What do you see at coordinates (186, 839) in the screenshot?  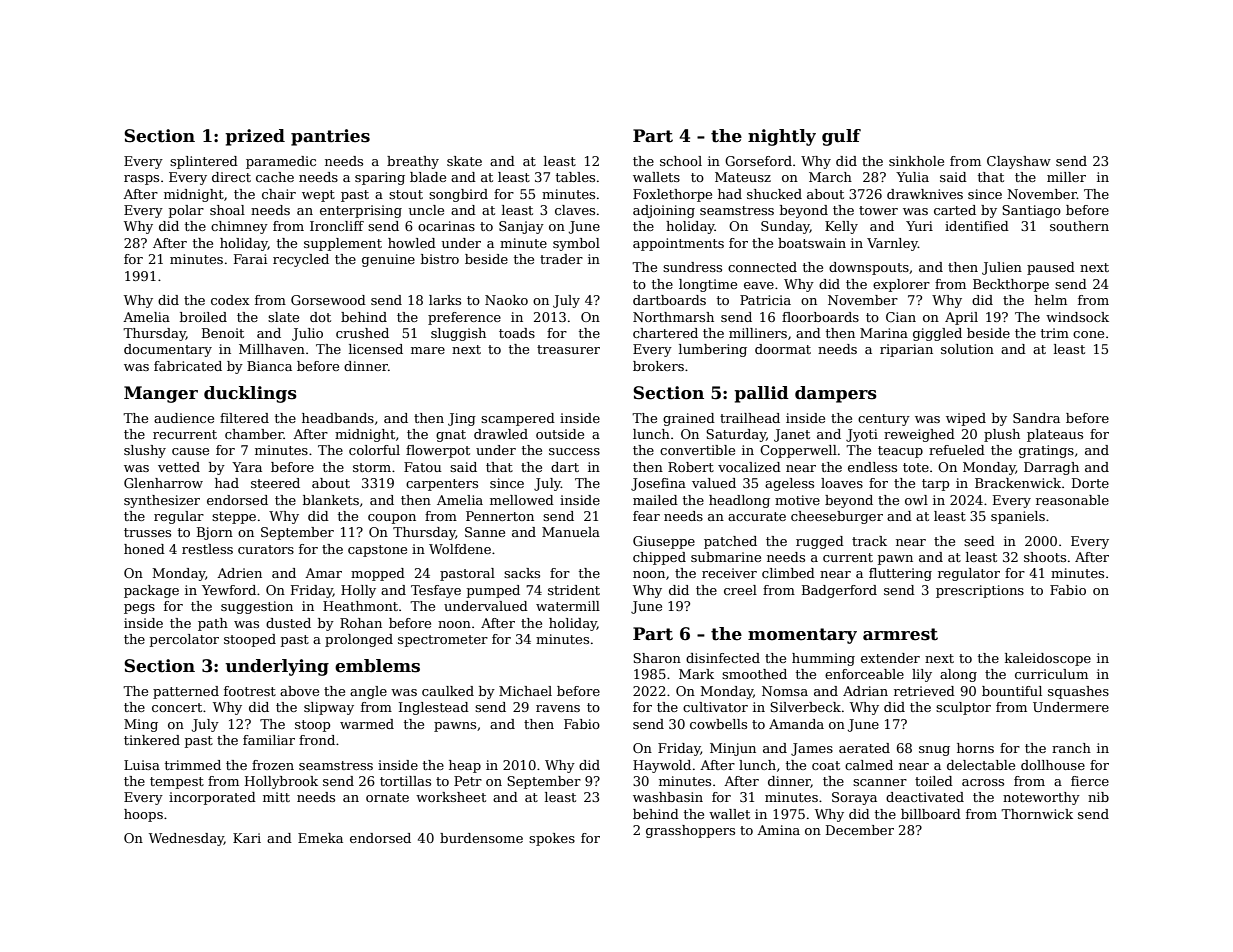 I see `Wednesday` at bounding box center [186, 839].
